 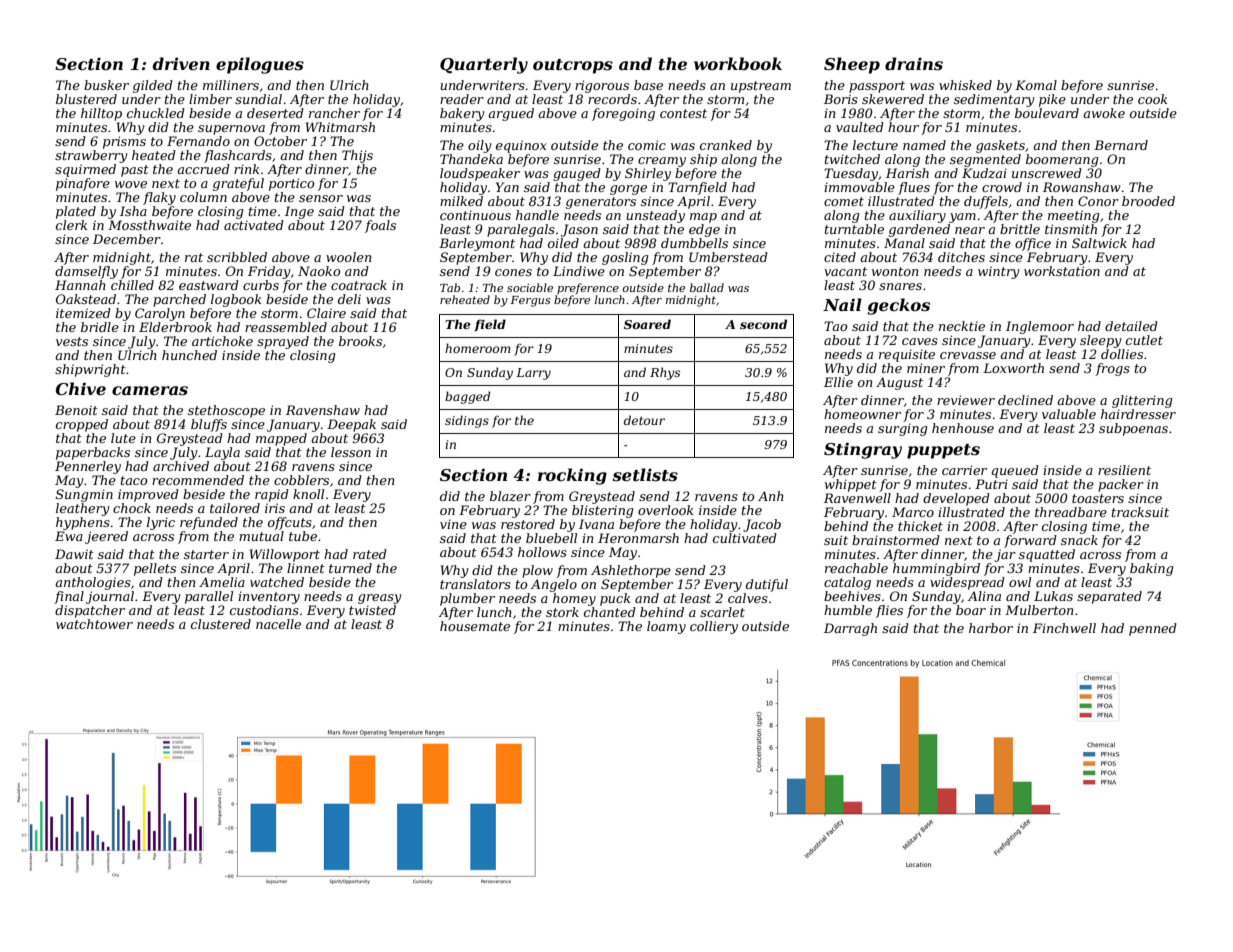 What do you see at coordinates (181, 63) in the screenshot?
I see `driven` at bounding box center [181, 63].
